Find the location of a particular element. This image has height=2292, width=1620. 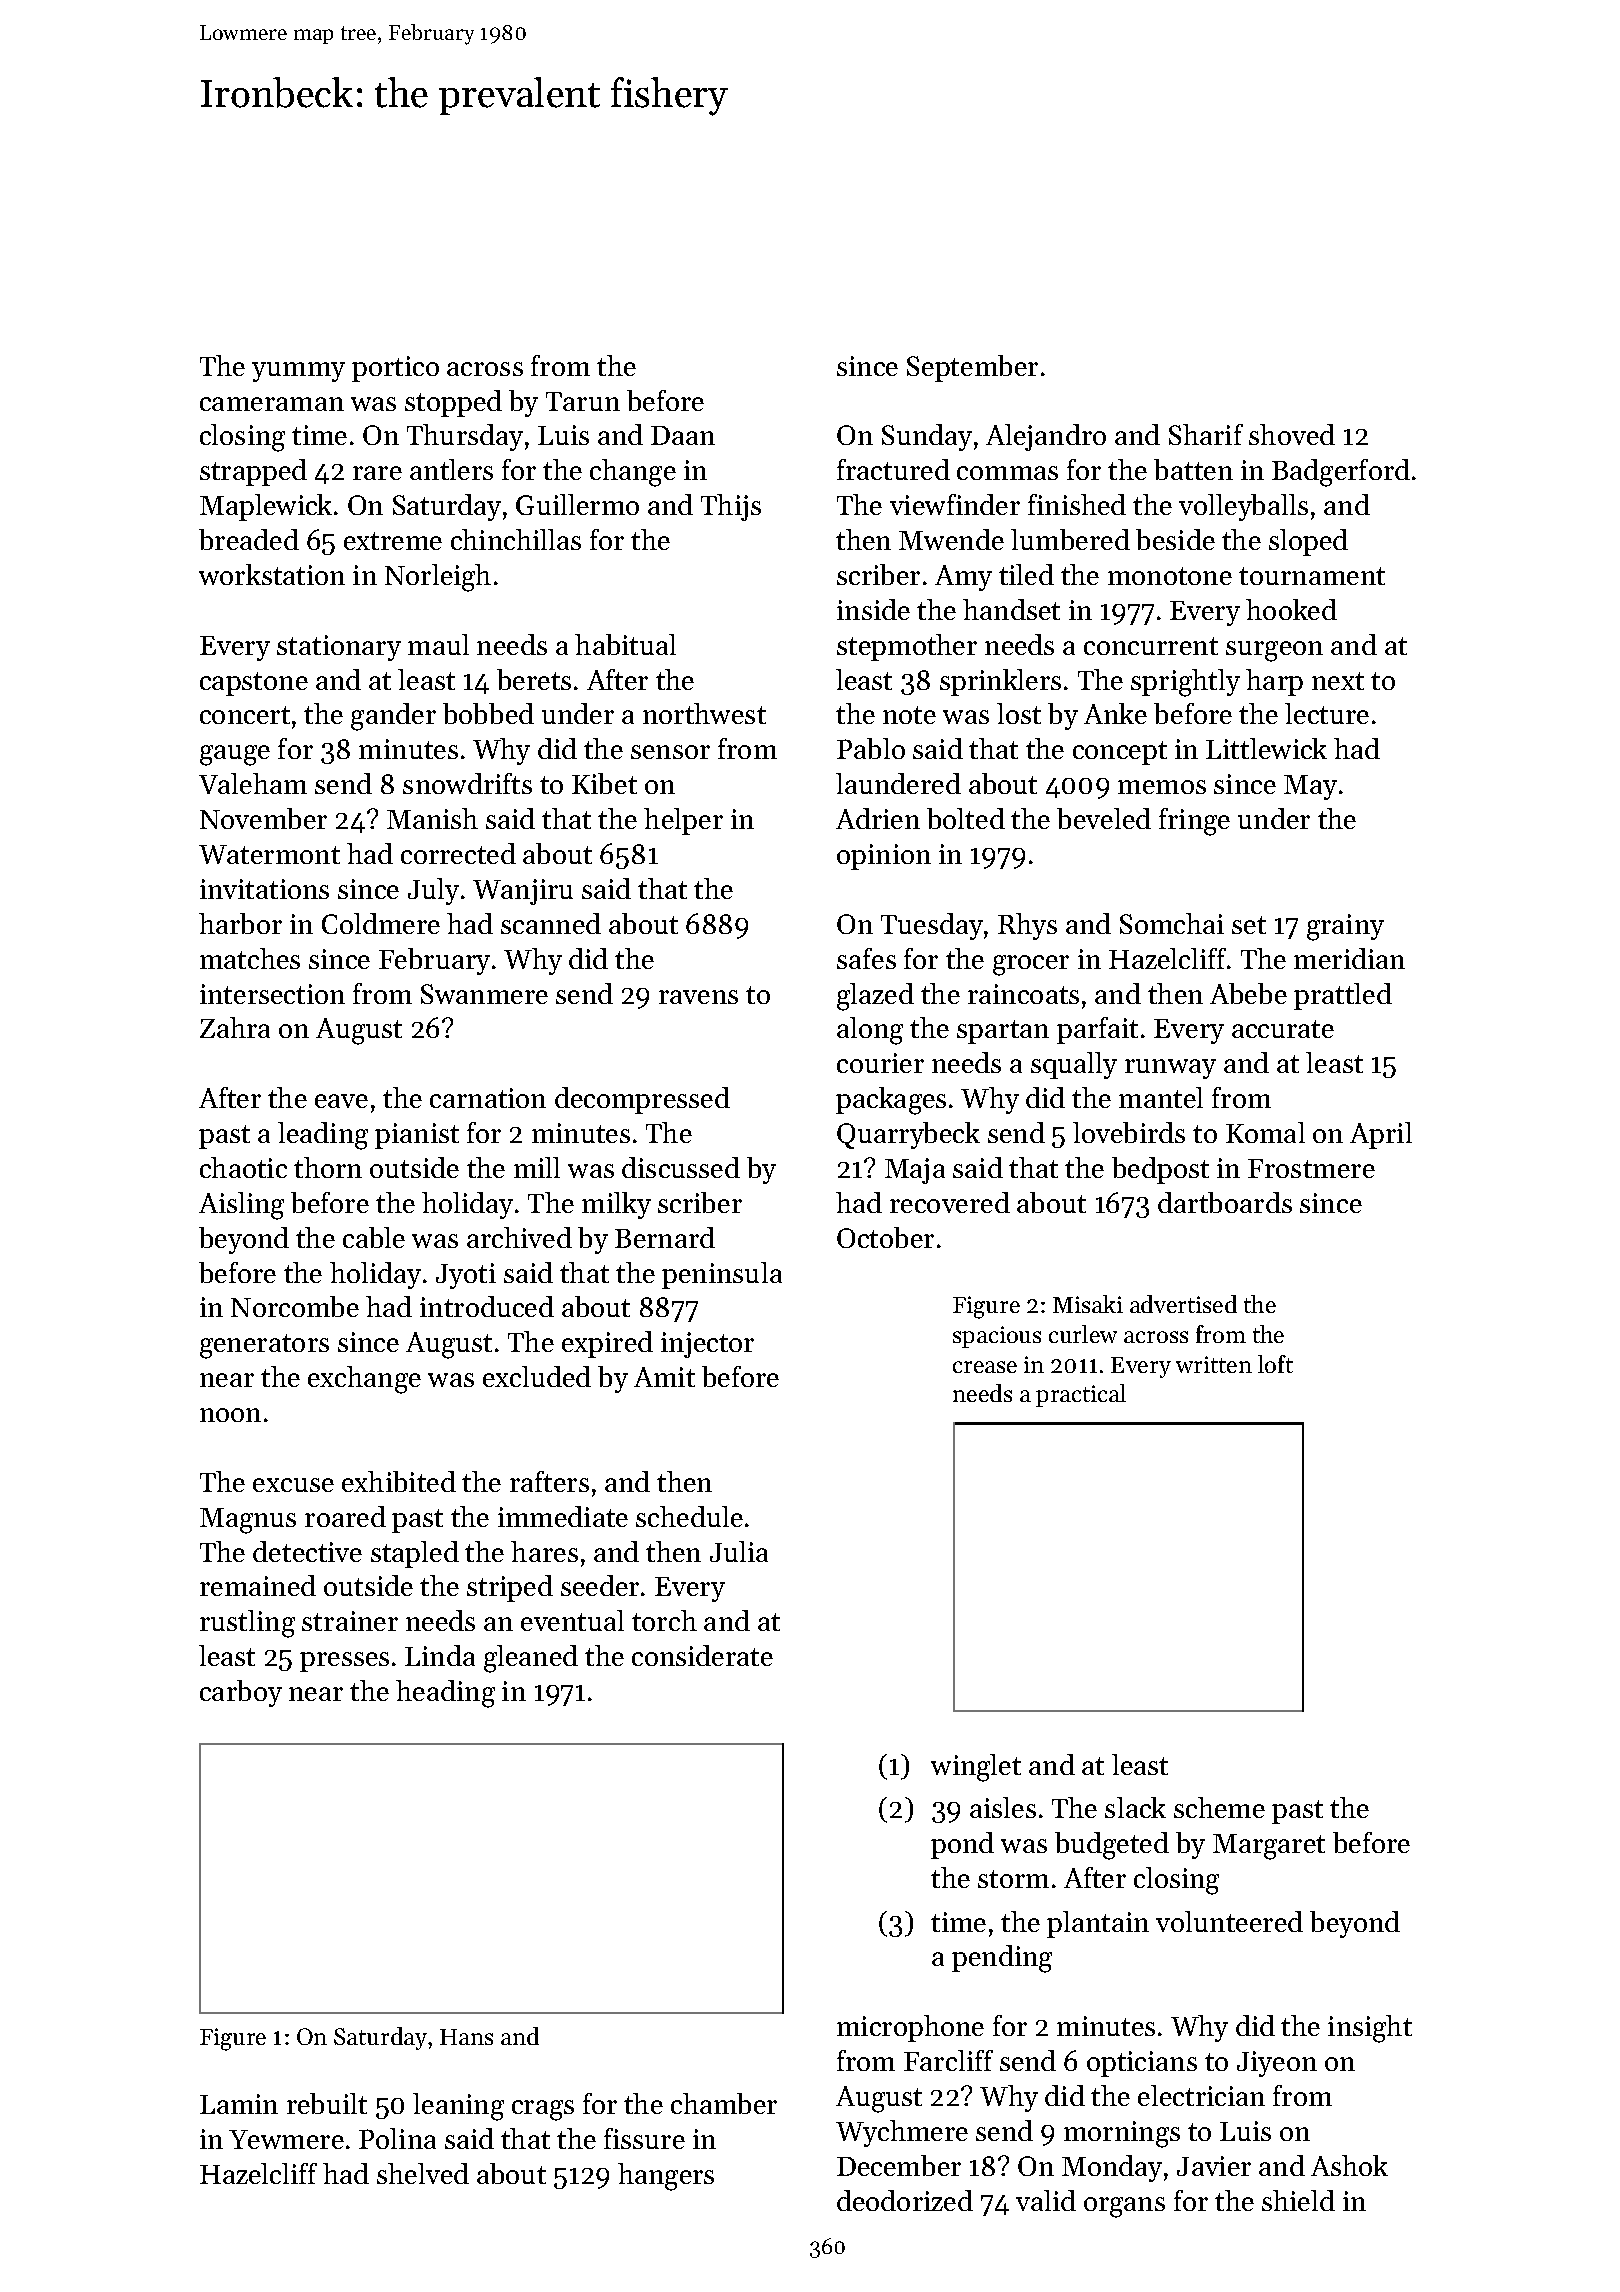

considerate is located at coordinates (702, 1655).
